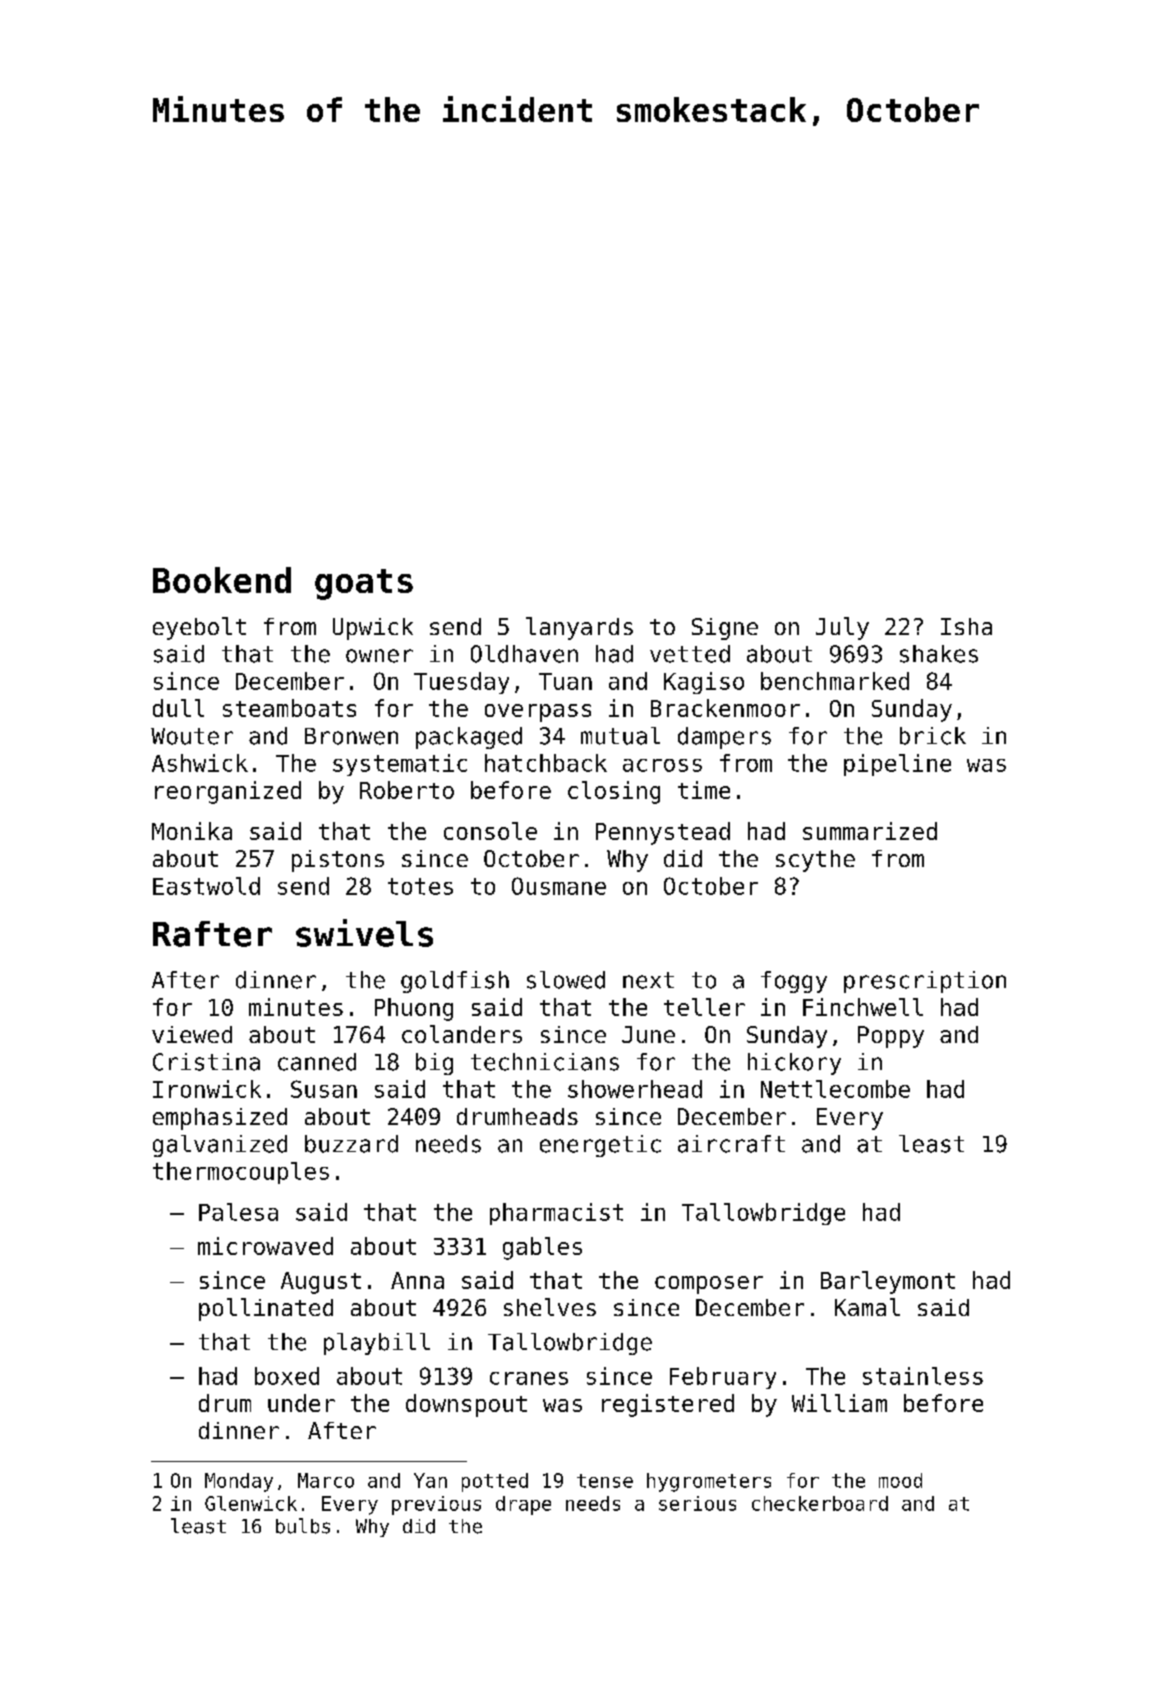  What do you see at coordinates (842, 628) in the screenshot?
I see `July` at bounding box center [842, 628].
